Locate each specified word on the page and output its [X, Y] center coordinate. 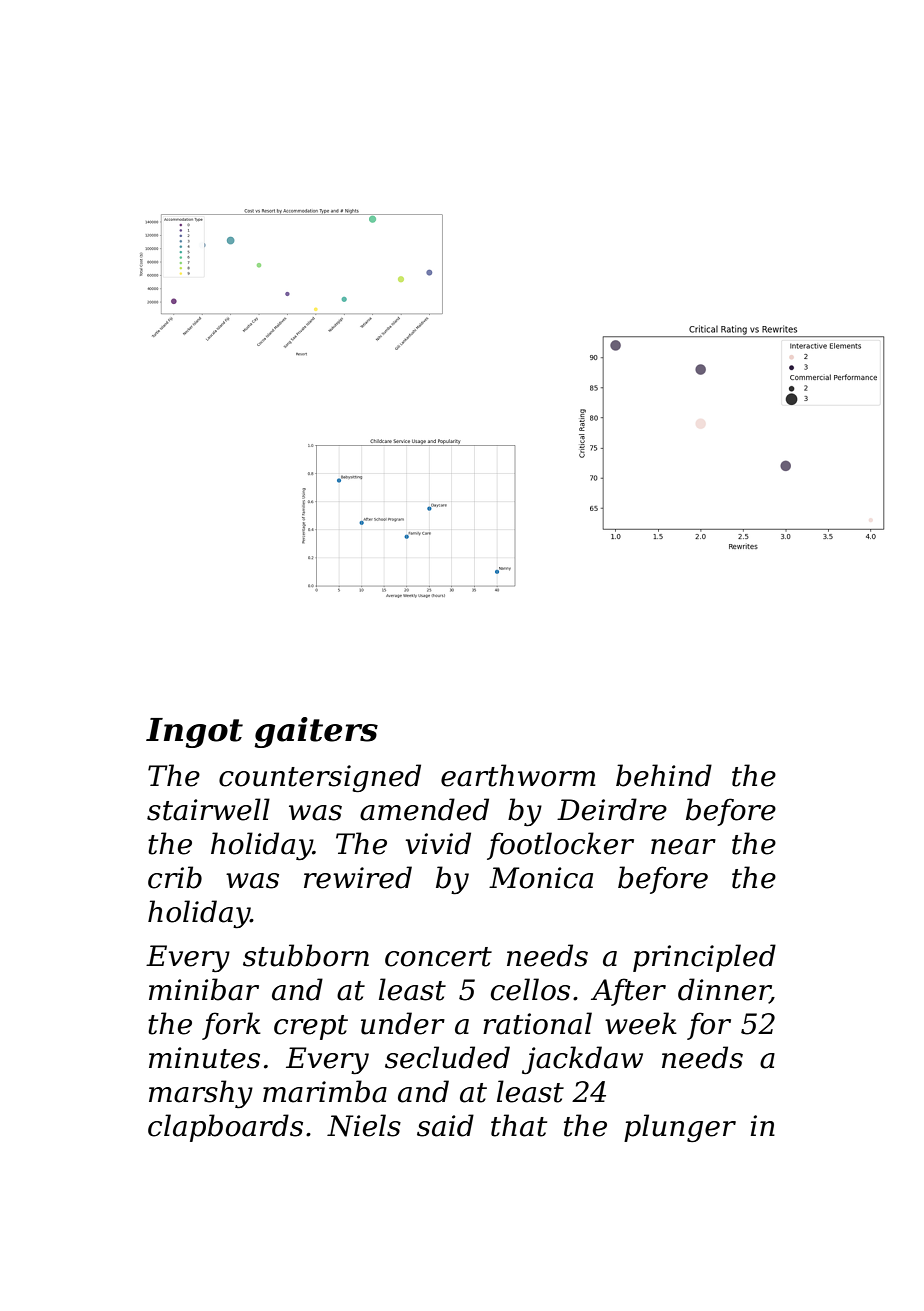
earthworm [518, 775]
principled [704, 958]
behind [664, 775]
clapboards [225, 1128]
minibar [204, 989]
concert [438, 957]
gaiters [316, 732]
